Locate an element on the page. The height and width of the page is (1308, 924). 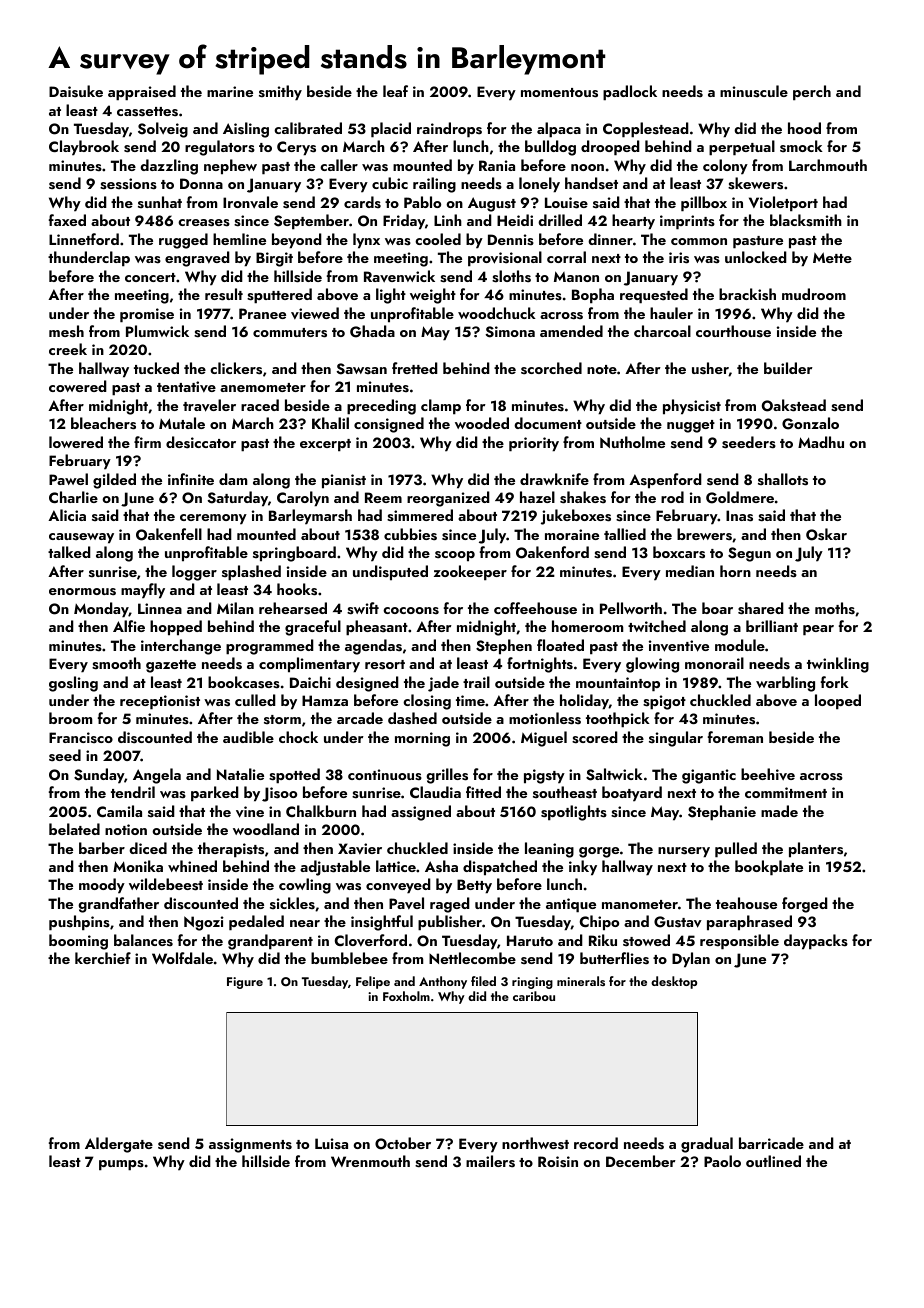
twinkling is located at coordinates (838, 665).
